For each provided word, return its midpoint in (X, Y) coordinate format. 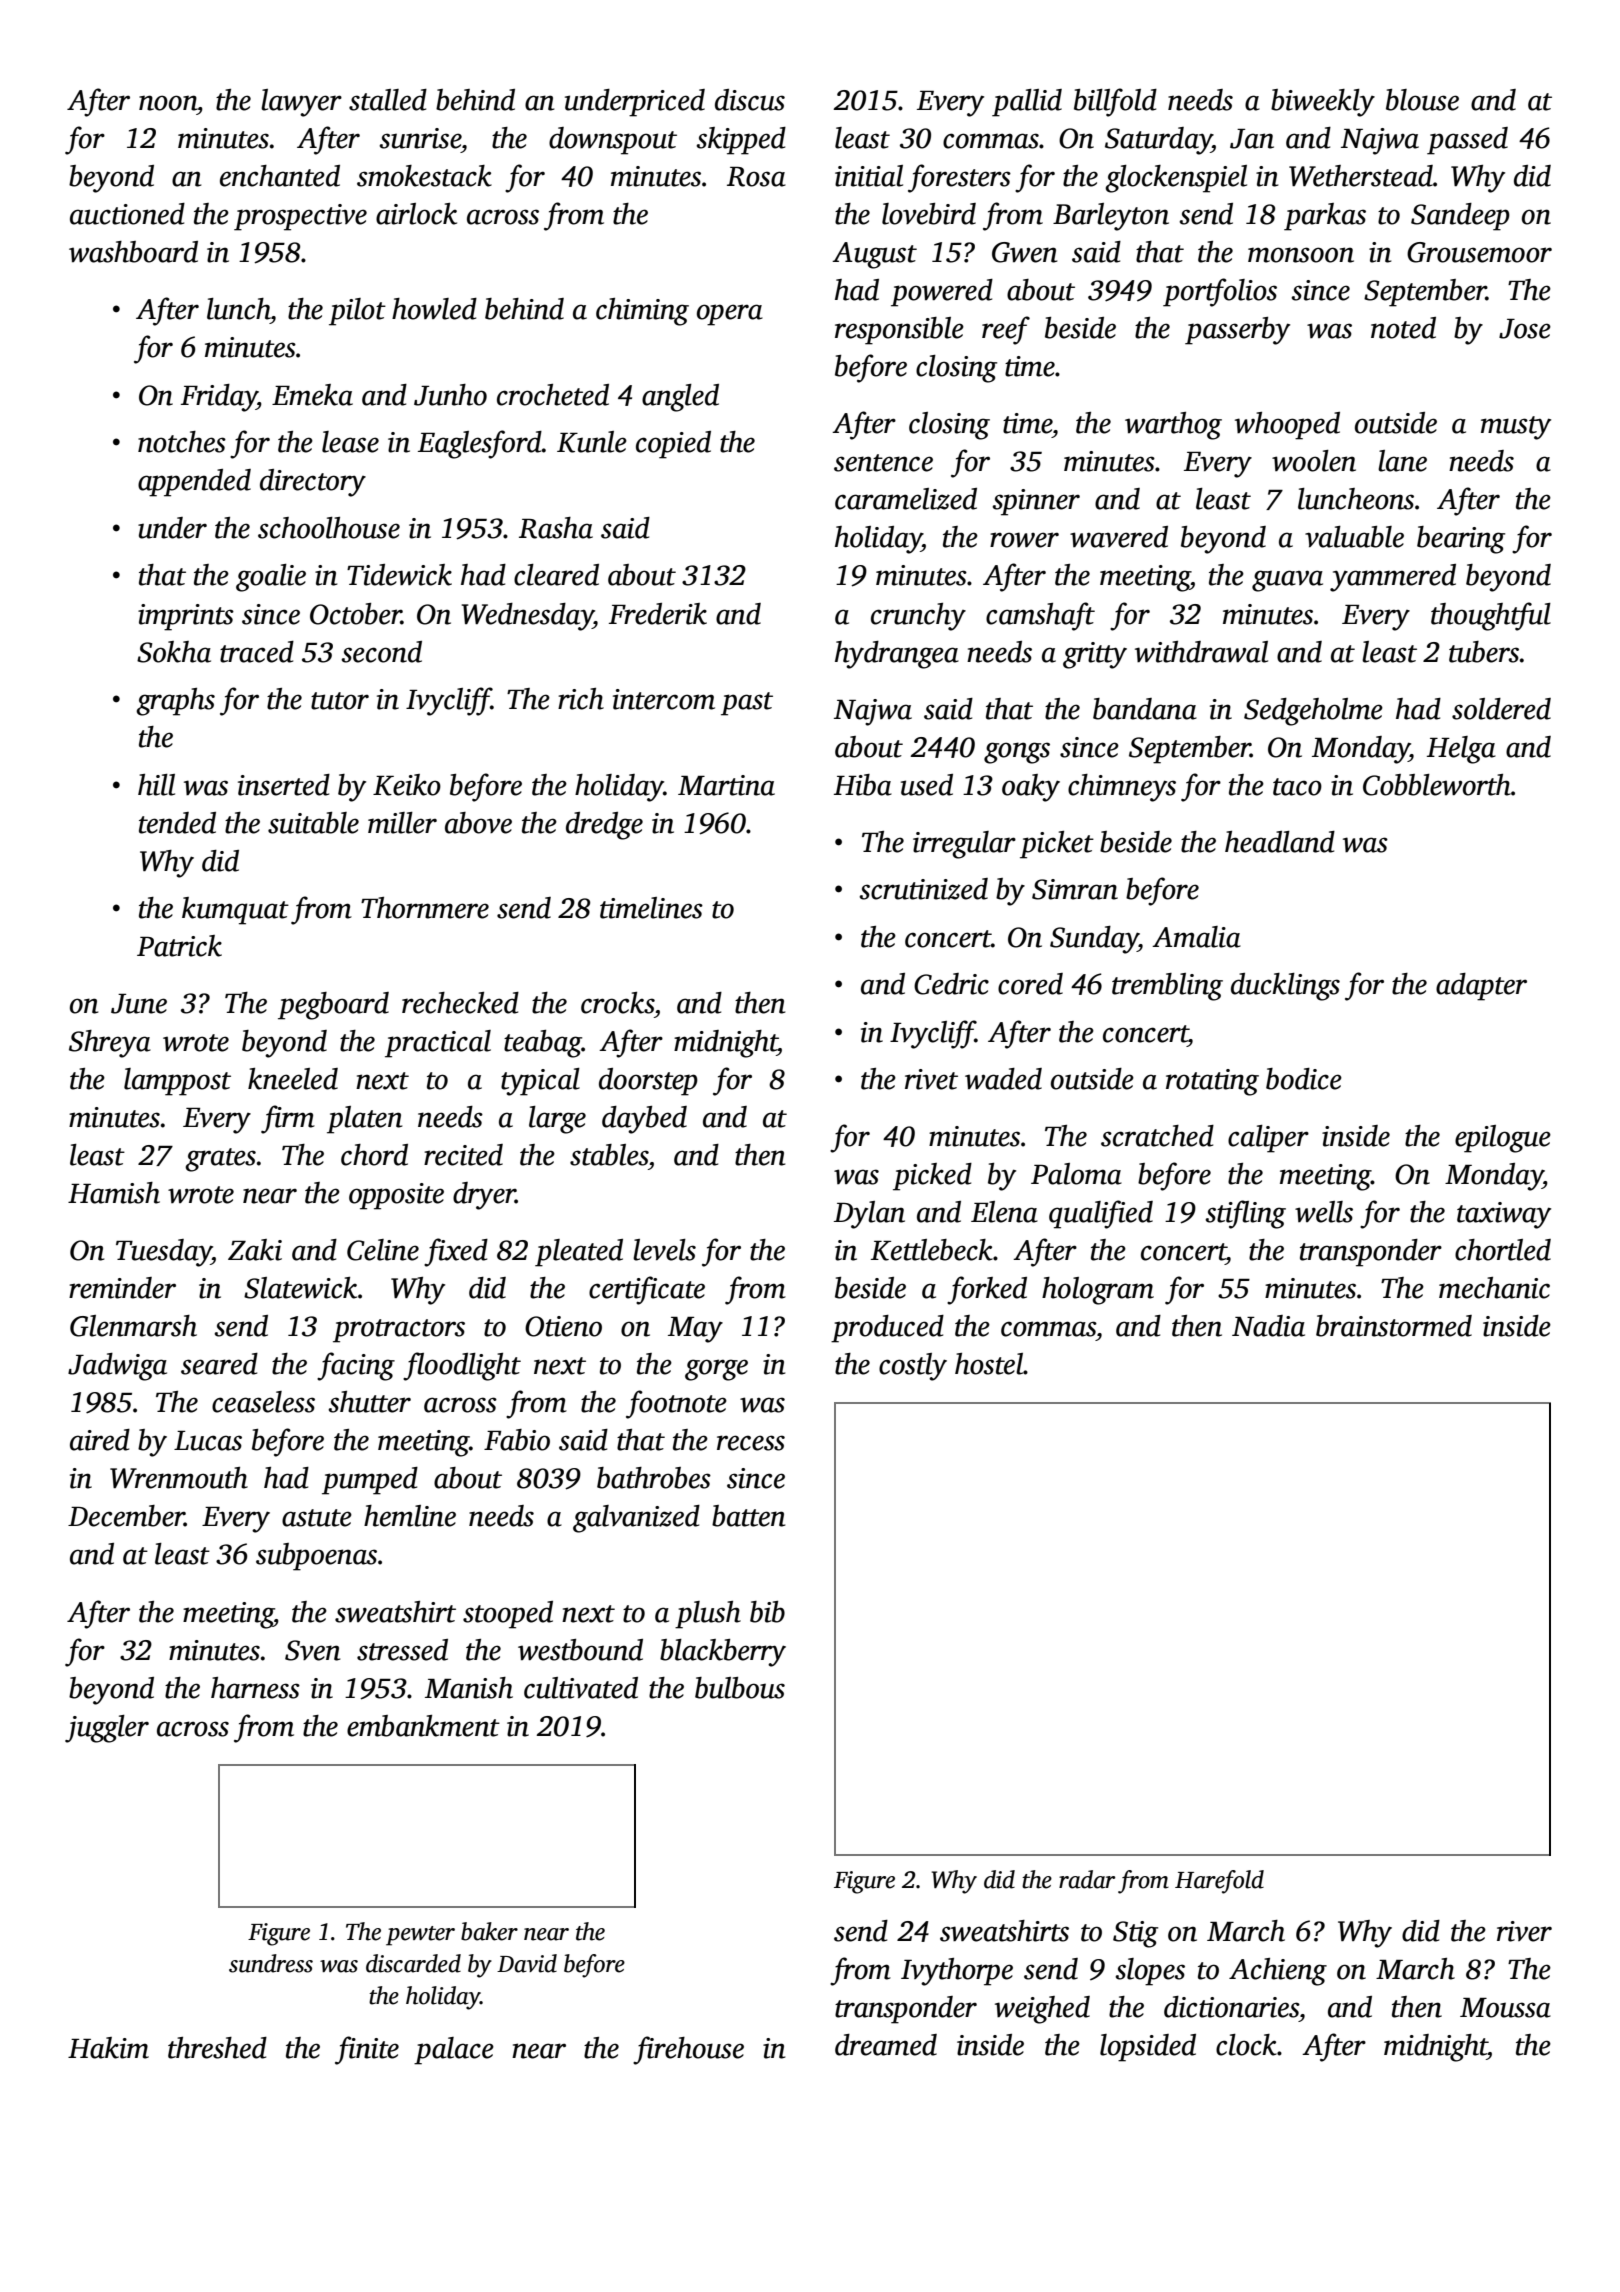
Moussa (1505, 2008)
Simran (1075, 889)
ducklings (1285, 987)
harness (255, 1688)
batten (748, 1516)
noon (168, 103)
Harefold (1219, 1882)
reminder (122, 1288)
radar (1087, 1879)
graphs (175, 702)
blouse (1422, 100)
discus (750, 100)
